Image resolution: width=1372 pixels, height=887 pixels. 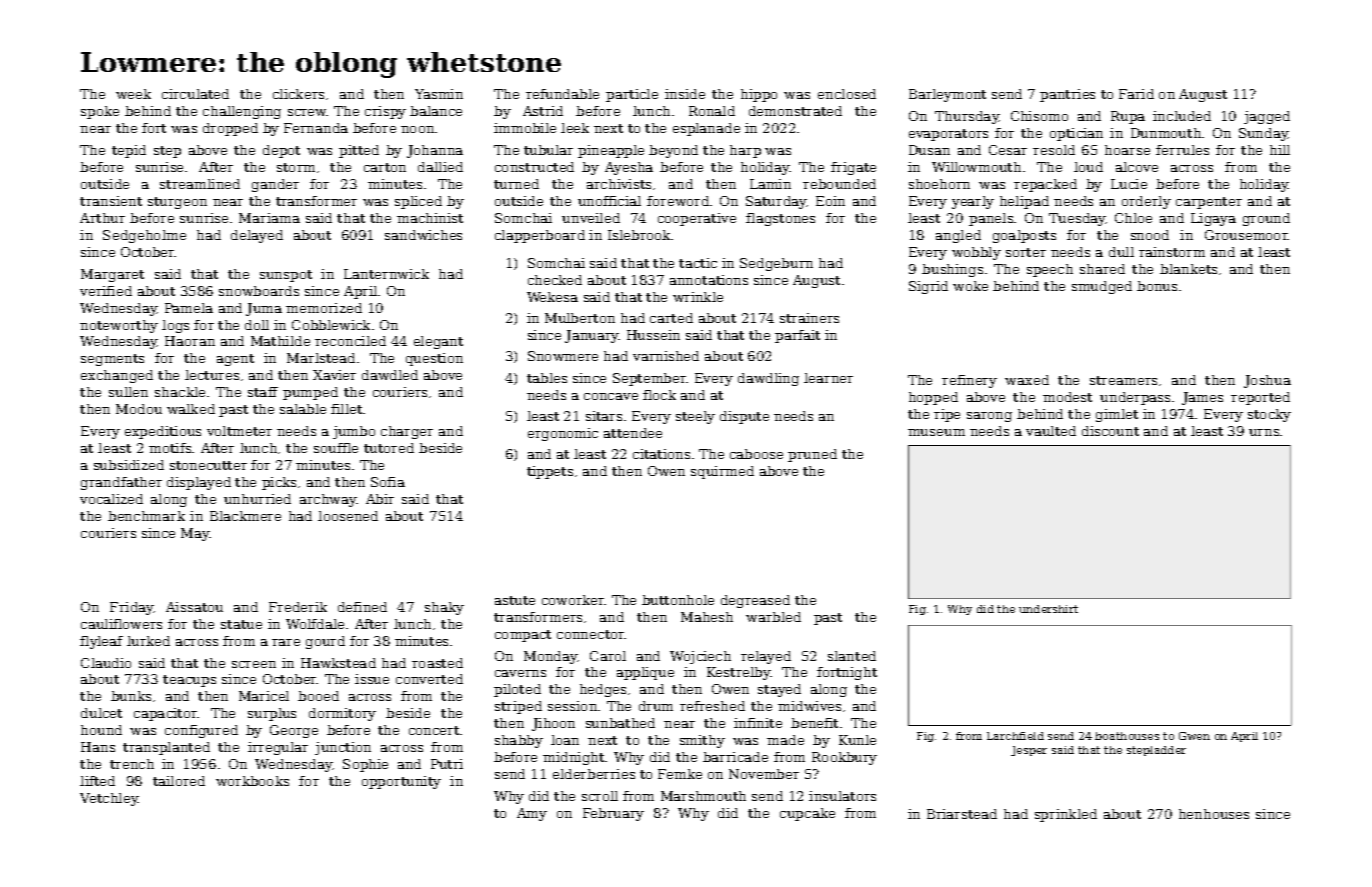 What do you see at coordinates (947, 95) in the image?
I see `Barleymont` at bounding box center [947, 95].
